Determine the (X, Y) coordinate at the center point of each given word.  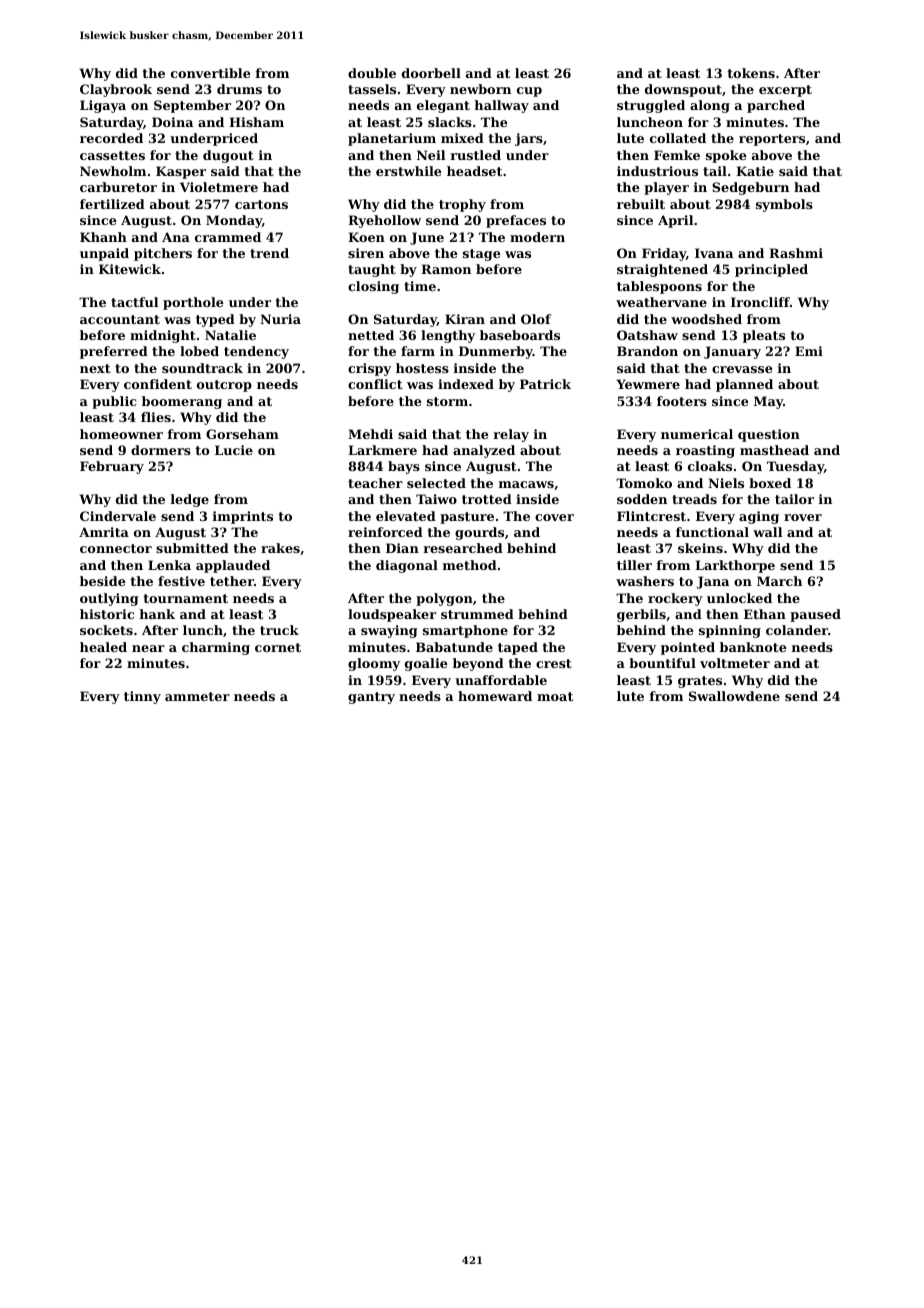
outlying (109, 599)
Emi (809, 351)
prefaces (516, 221)
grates (700, 682)
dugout (228, 156)
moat (555, 696)
